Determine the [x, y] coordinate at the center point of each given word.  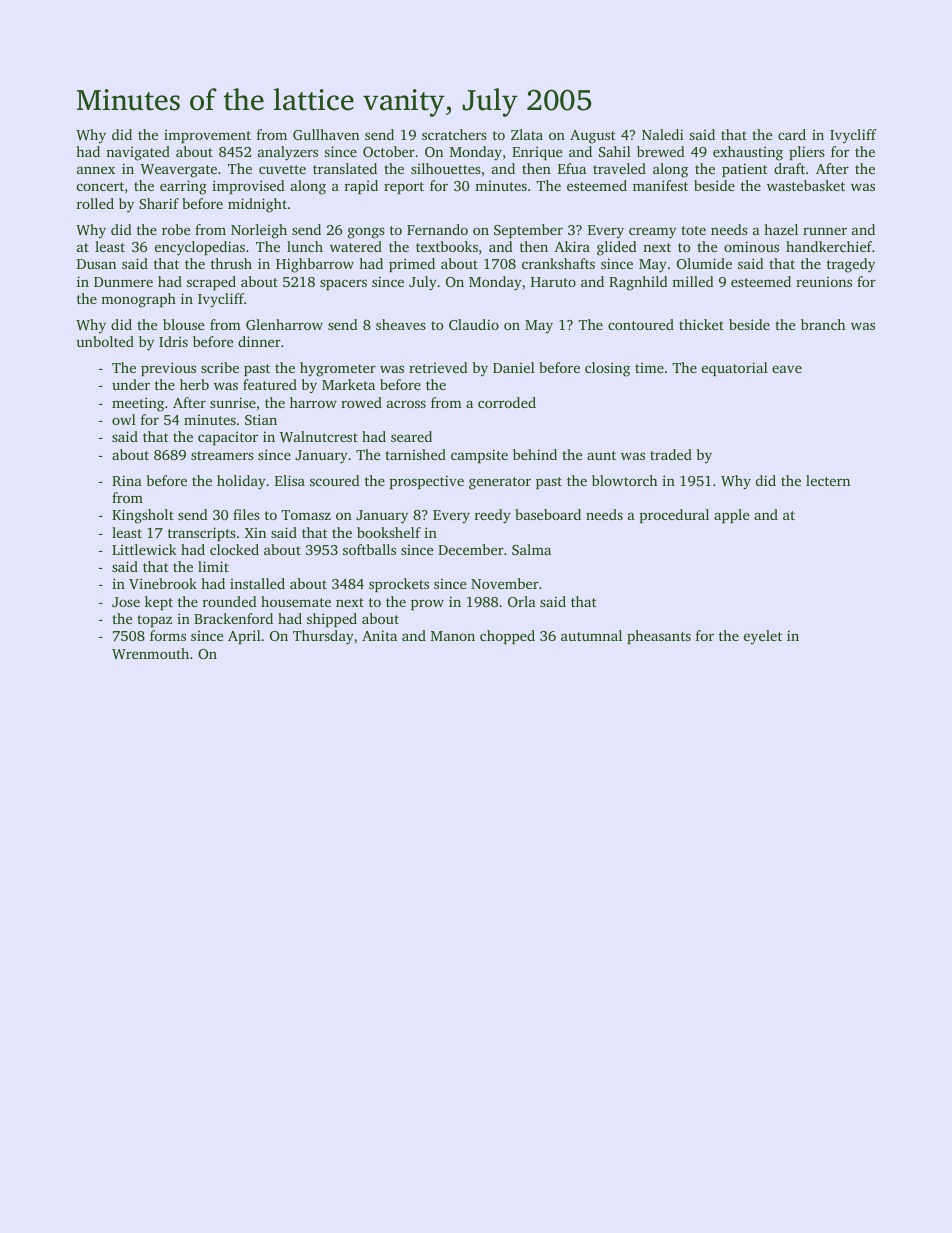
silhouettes [446, 168]
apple [731, 516]
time [649, 367]
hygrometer [338, 369]
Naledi [663, 134]
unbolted [105, 341]
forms [168, 635]
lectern [828, 480]
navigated [138, 153]
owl [124, 419]
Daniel [514, 367]
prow [427, 604]
